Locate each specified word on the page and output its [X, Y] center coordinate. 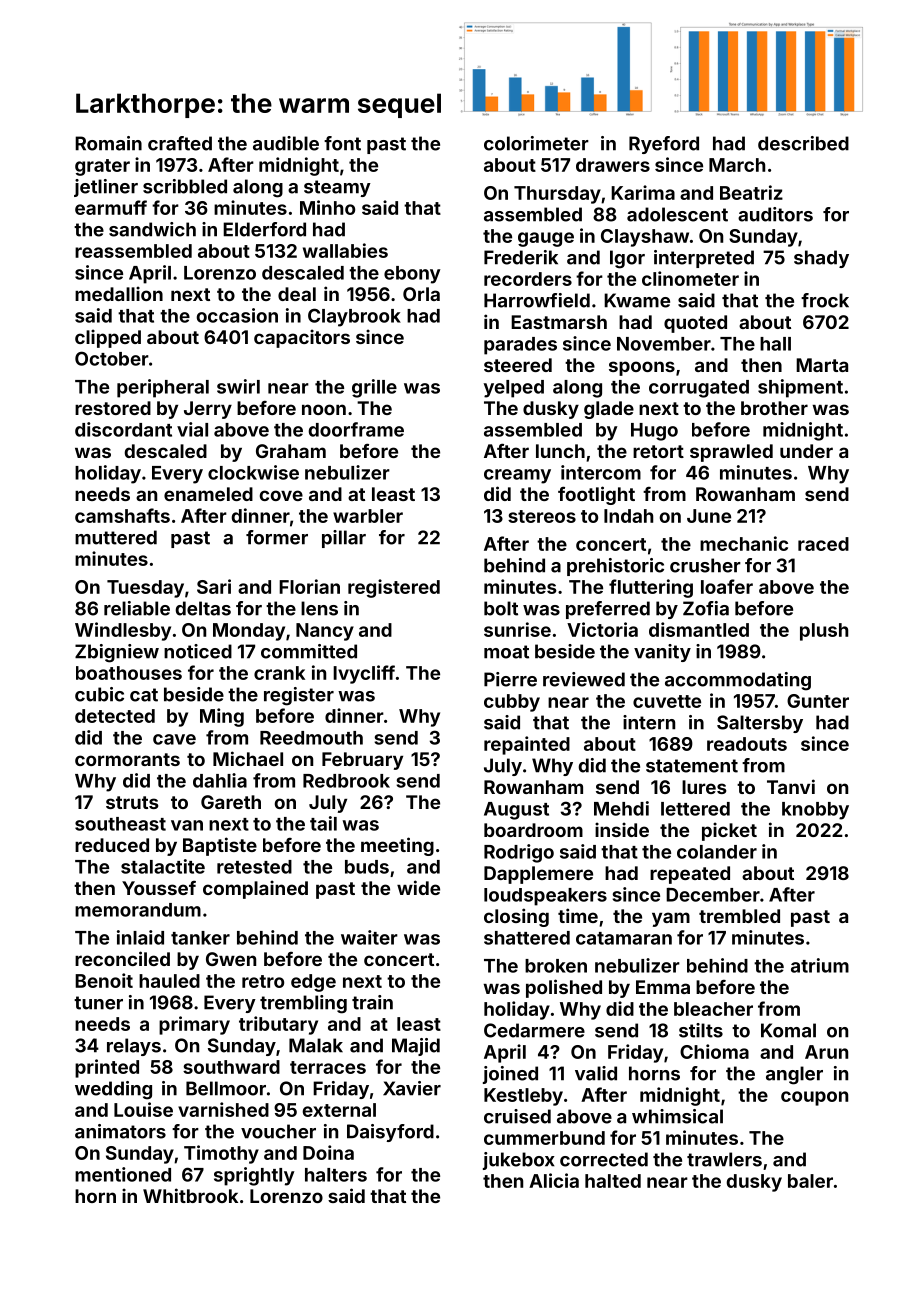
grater [102, 167]
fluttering [651, 588]
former [277, 537]
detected [115, 716]
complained [255, 889]
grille [374, 388]
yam [671, 919]
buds [367, 867]
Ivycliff [364, 674]
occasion [237, 315]
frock [825, 300]
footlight [596, 495]
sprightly [254, 1176]
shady [821, 259]
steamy [337, 188]
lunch [560, 451]
